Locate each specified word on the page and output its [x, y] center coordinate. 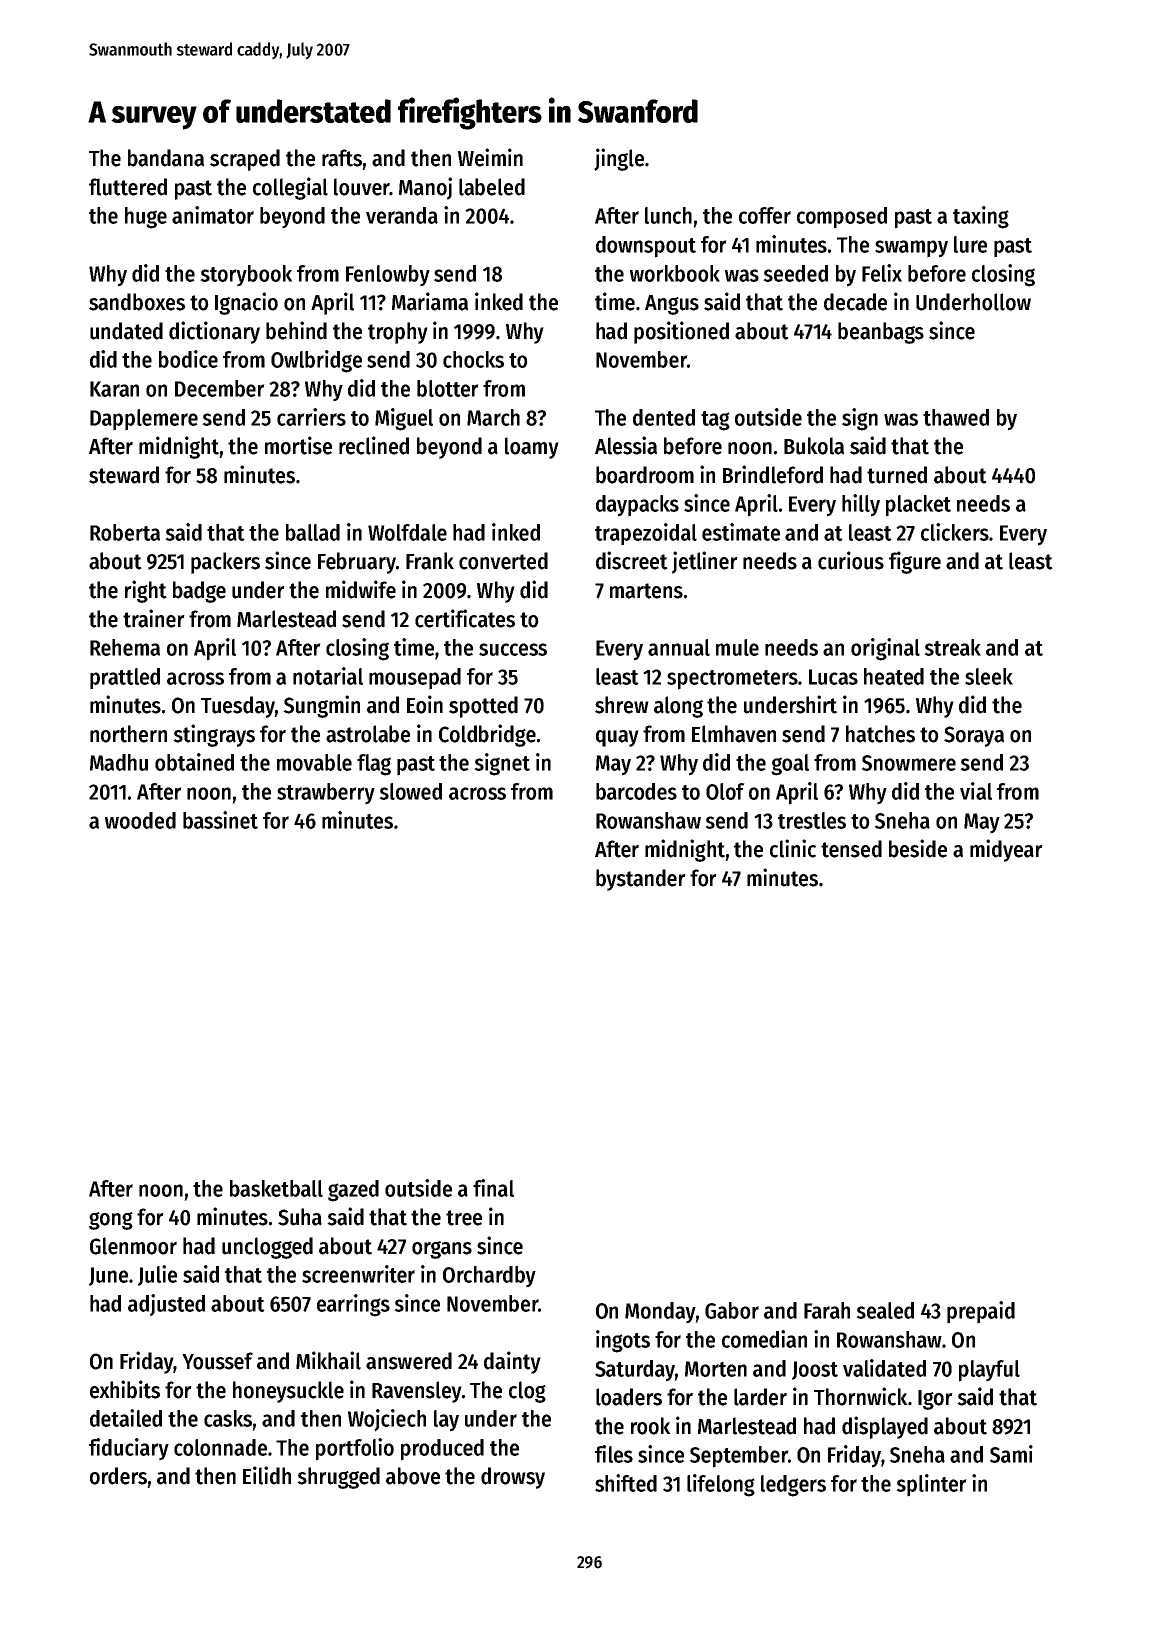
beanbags [881, 333]
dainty [512, 1362]
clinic [793, 848]
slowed [410, 791]
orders [118, 1476]
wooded [140, 820]
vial [976, 791]
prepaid [981, 1312]
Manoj [425, 188]
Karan [114, 389]
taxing [981, 217]
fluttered [128, 187]
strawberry [326, 794]
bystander [641, 880]
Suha [300, 1217]
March [493, 417]
